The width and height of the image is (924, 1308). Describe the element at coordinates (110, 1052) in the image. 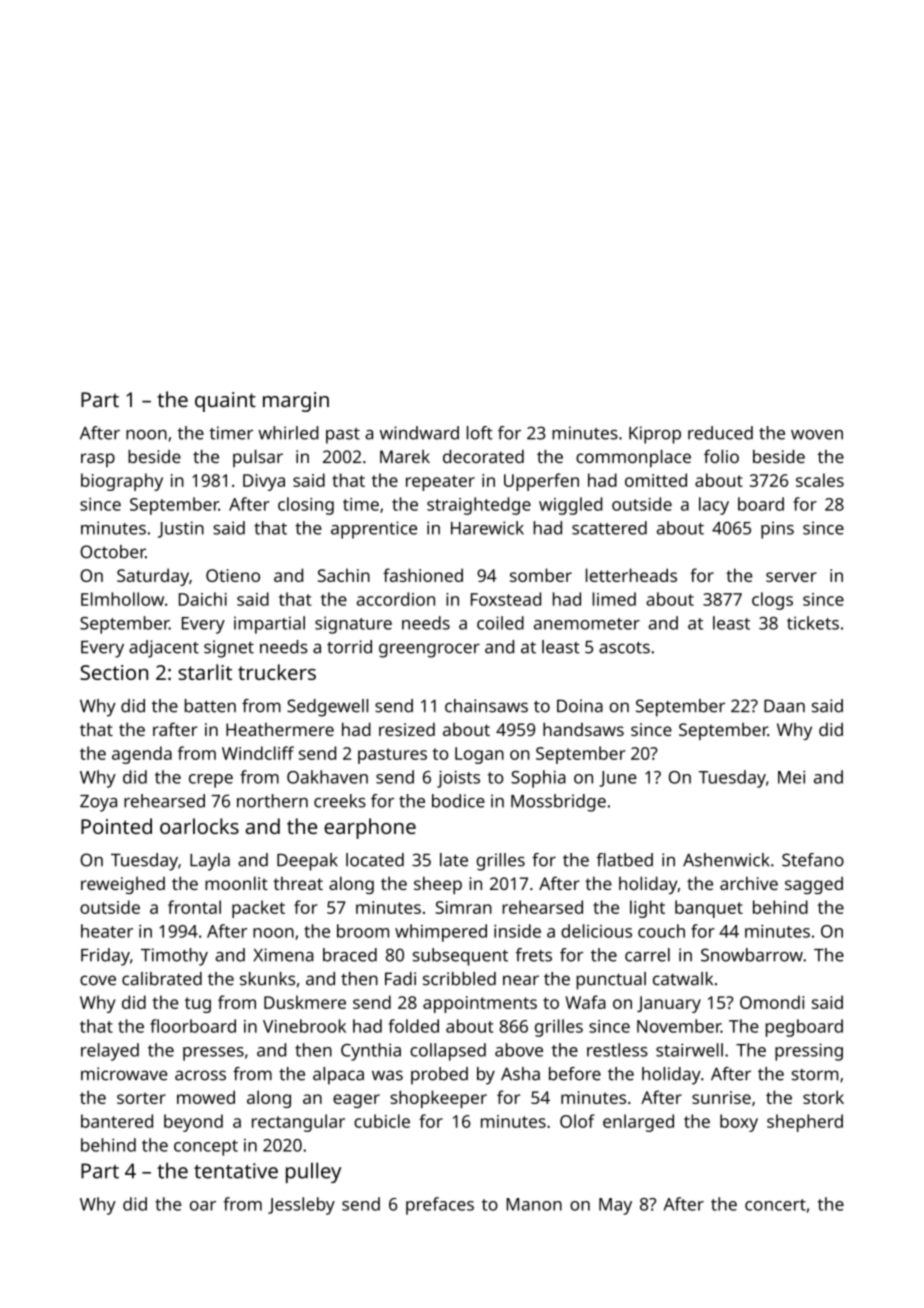

I see `relayed` at that location.
